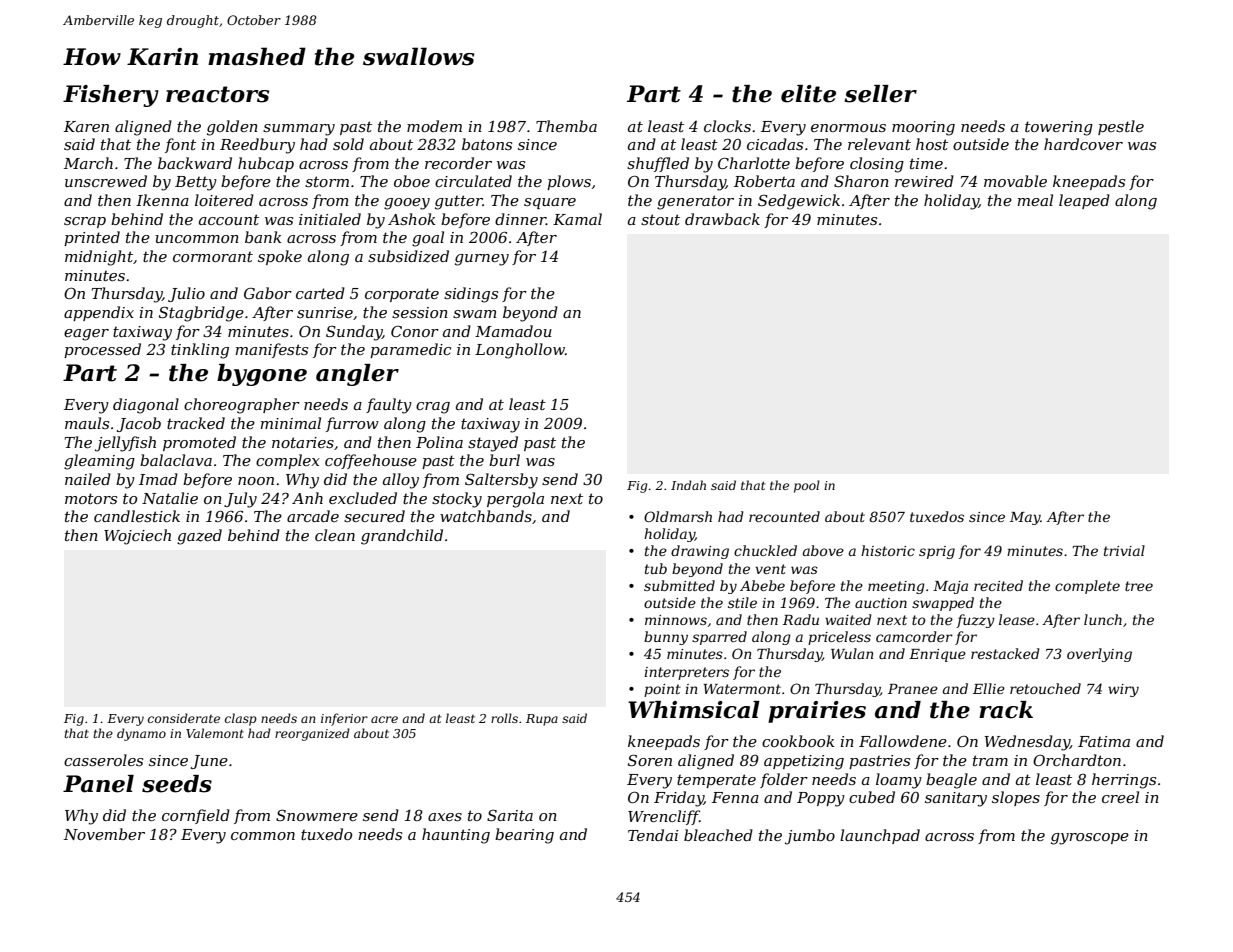 The image size is (1233, 952). I want to click on chuckled, so click(765, 550).
